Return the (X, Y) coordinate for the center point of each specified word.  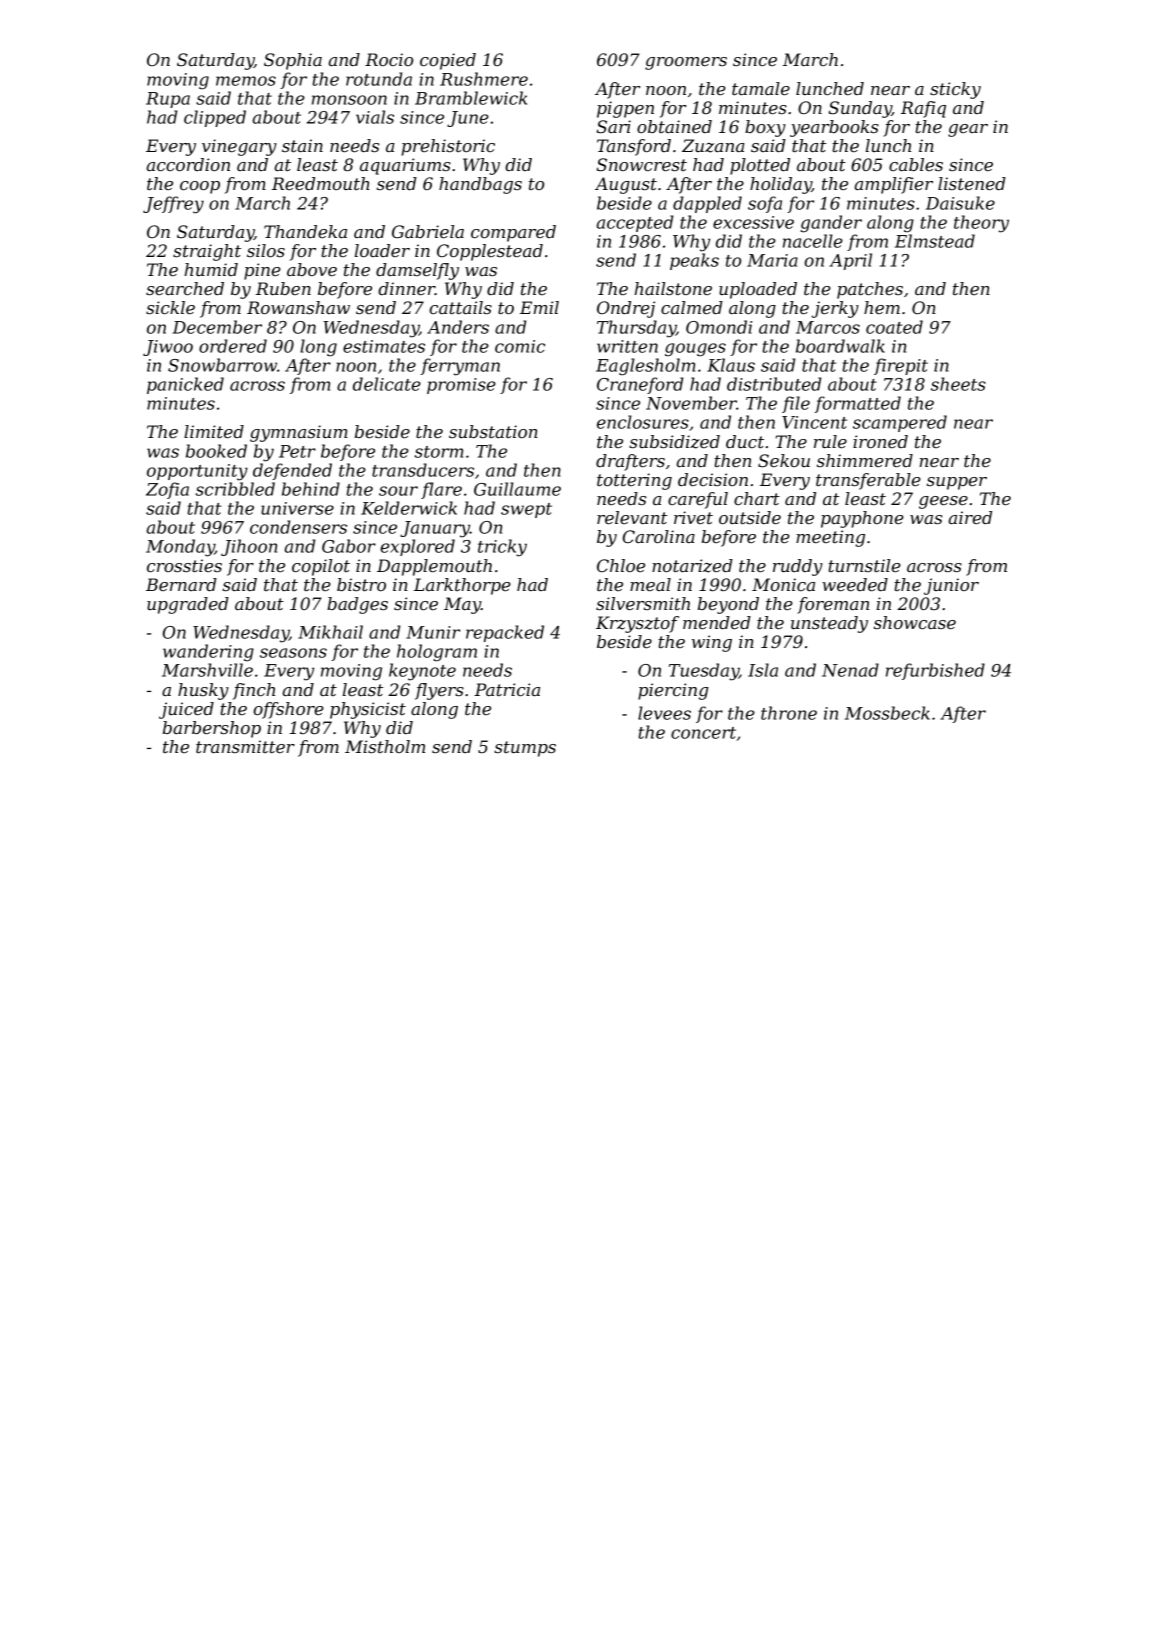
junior (951, 586)
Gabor (349, 546)
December (217, 327)
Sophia (293, 61)
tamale (761, 88)
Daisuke (960, 203)
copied (448, 61)
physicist (368, 710)
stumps (525, 749)
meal (650, 584)
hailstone (673, 288)
